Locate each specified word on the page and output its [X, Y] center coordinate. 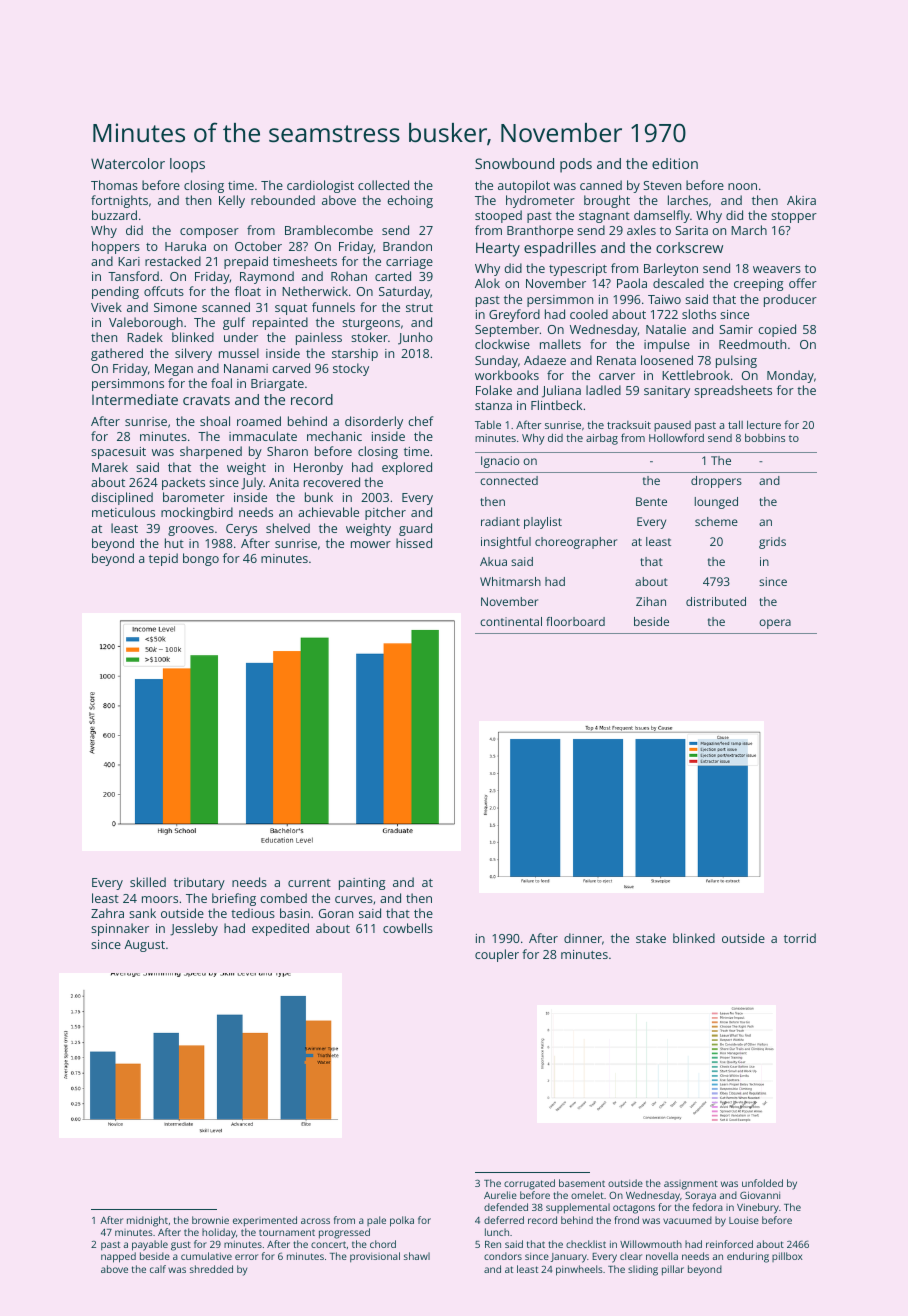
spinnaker [120, 929]
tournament [287, 1232]
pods [576, 165]
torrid [800, 938]
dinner [583, 938]
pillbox [787, 1257]
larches [688, 200]
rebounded [283, 200]
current [309, 883]
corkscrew [689, 247]
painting [362, 884]
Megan [174, 370]
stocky [351, 369]
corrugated [529, 1184]
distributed [716, 601]
